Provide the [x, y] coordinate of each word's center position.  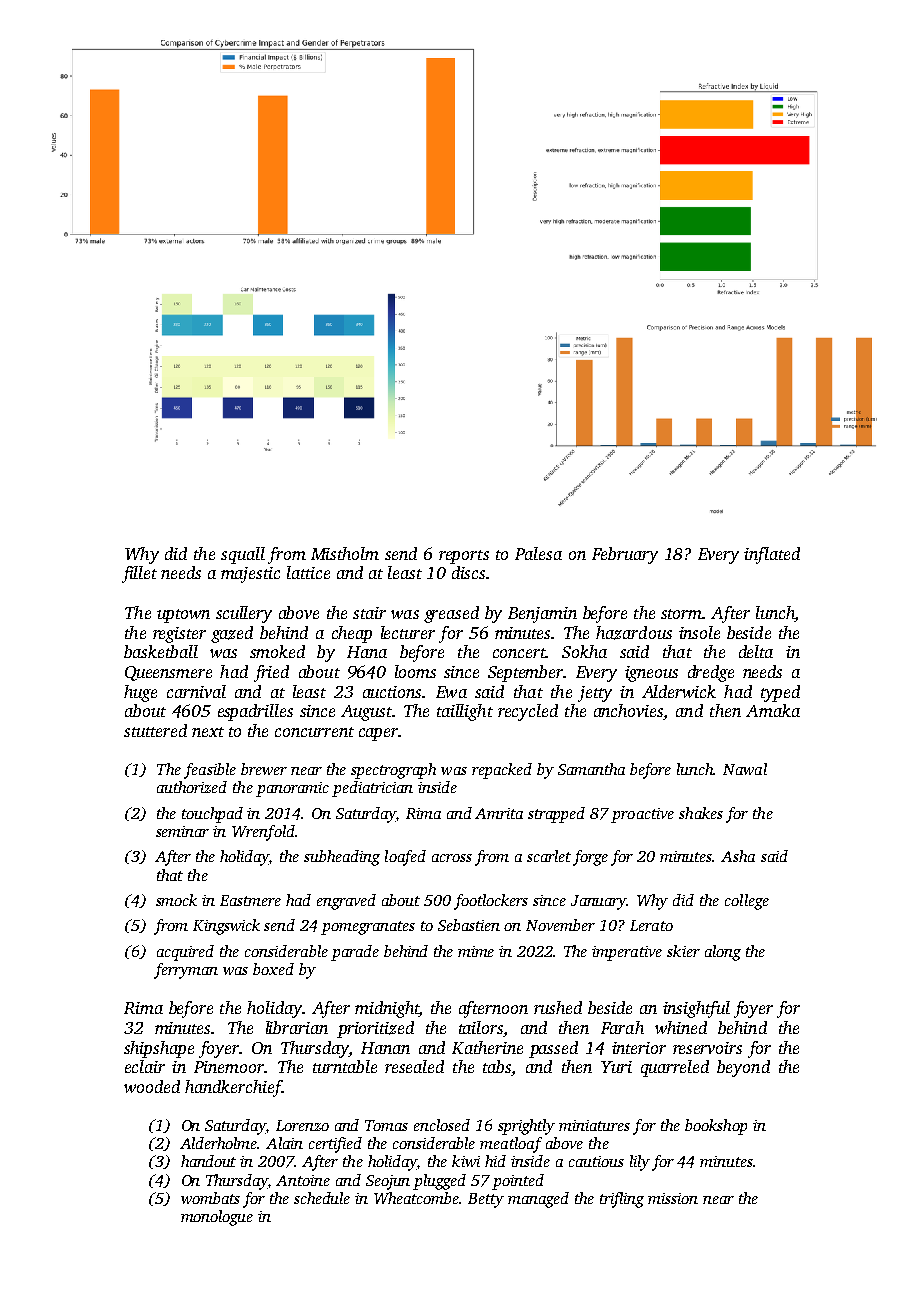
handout [208, 1161]
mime [476, 951]
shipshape [159, 1049]
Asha [738, 856]
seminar [182, 831]
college [747, 902]
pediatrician [372, 789]
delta [756, 651]
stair [369, 613]
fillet [139, 574]
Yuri [616, 1067]
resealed [414, 1066]
